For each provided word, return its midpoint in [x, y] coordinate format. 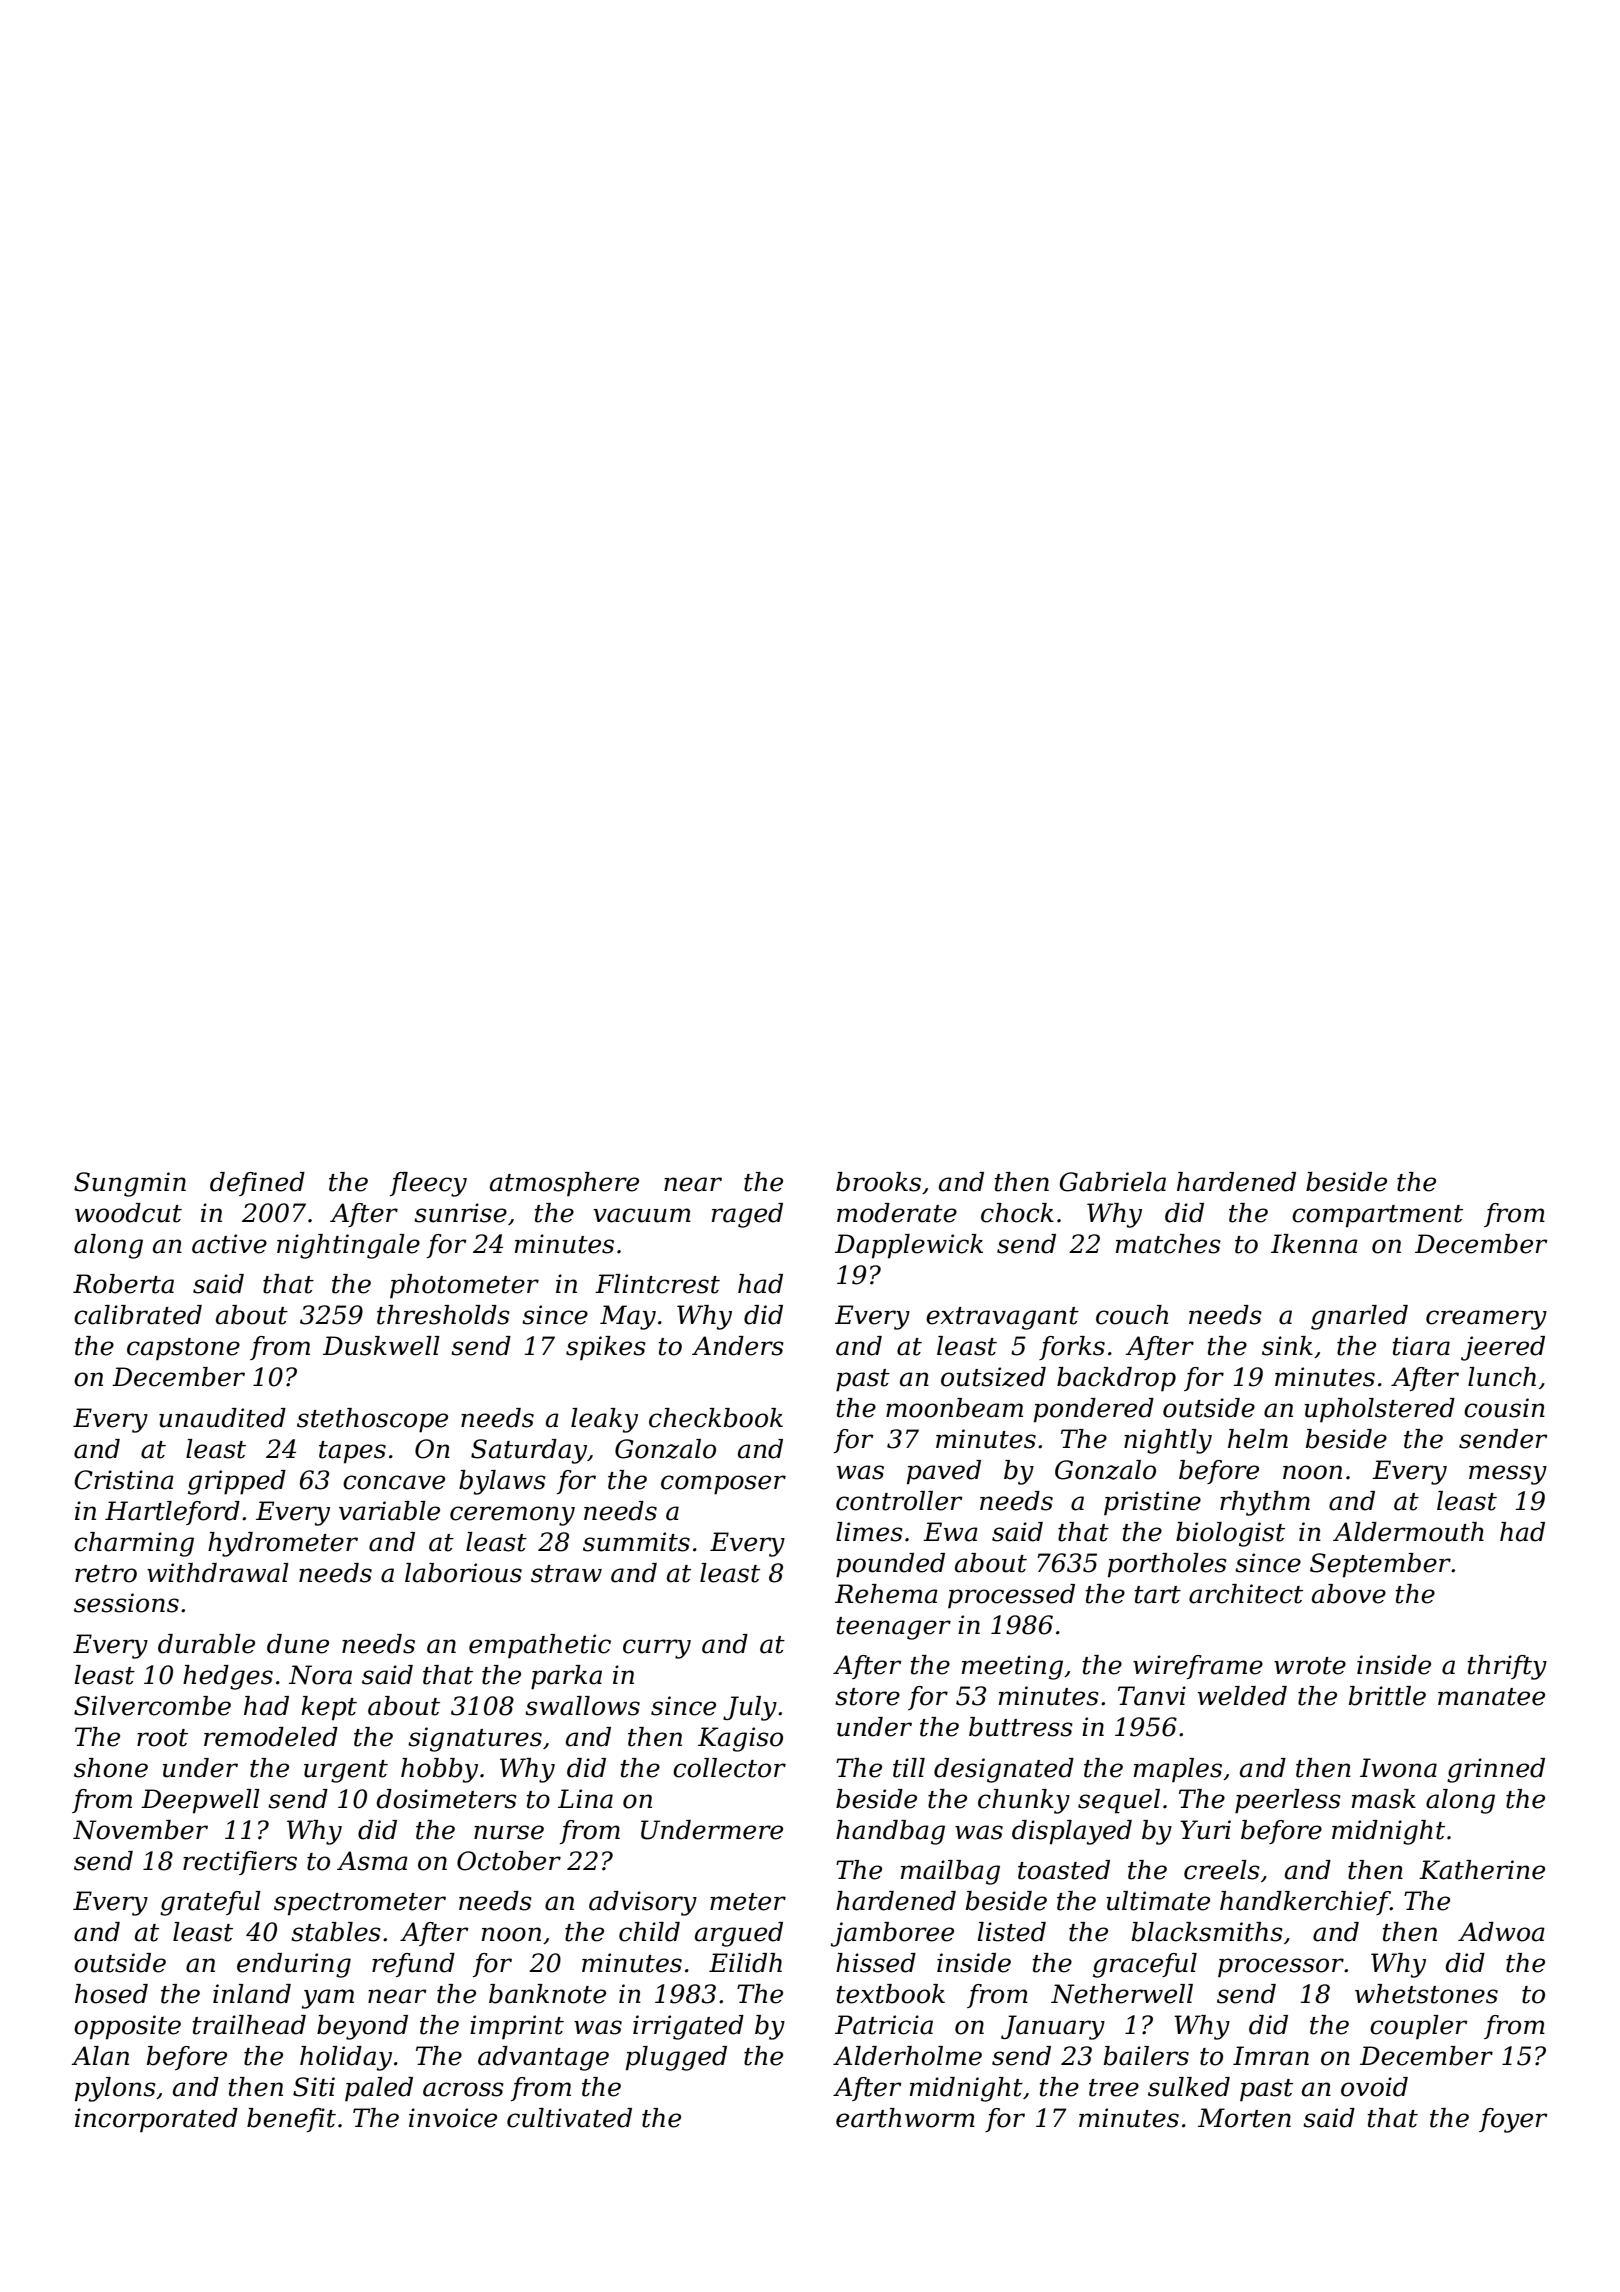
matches [1168, 1244]
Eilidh [745, 1963]
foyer [1513, 2120]
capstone [183, 1349]
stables [336, 1932]
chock [1017, 1213]
